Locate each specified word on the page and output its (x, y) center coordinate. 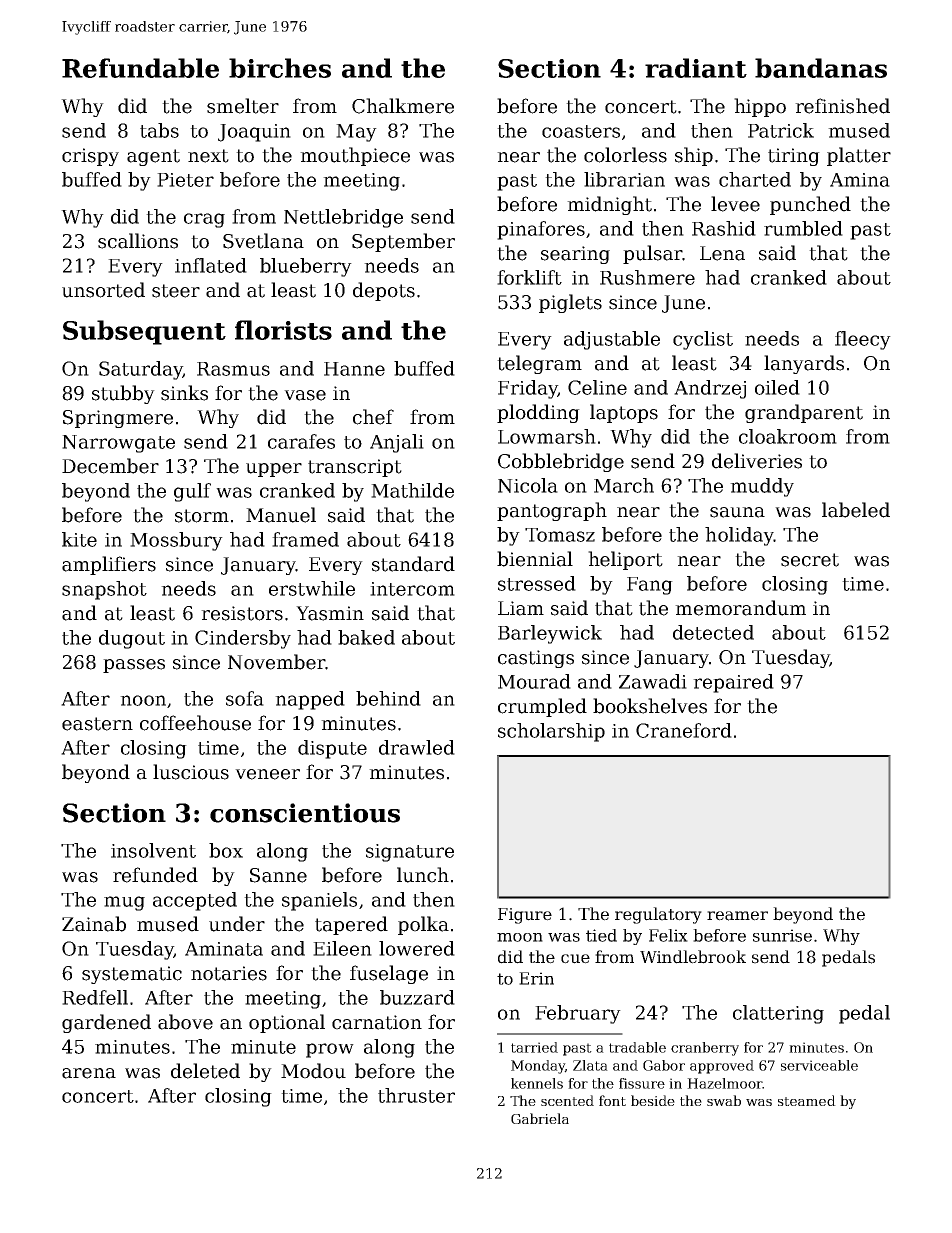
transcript (355, 468)
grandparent (804, 413)
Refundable (140, 68)
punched (810, 205)
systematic (132, 975)
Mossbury (176, 541)
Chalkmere (403, 106)
